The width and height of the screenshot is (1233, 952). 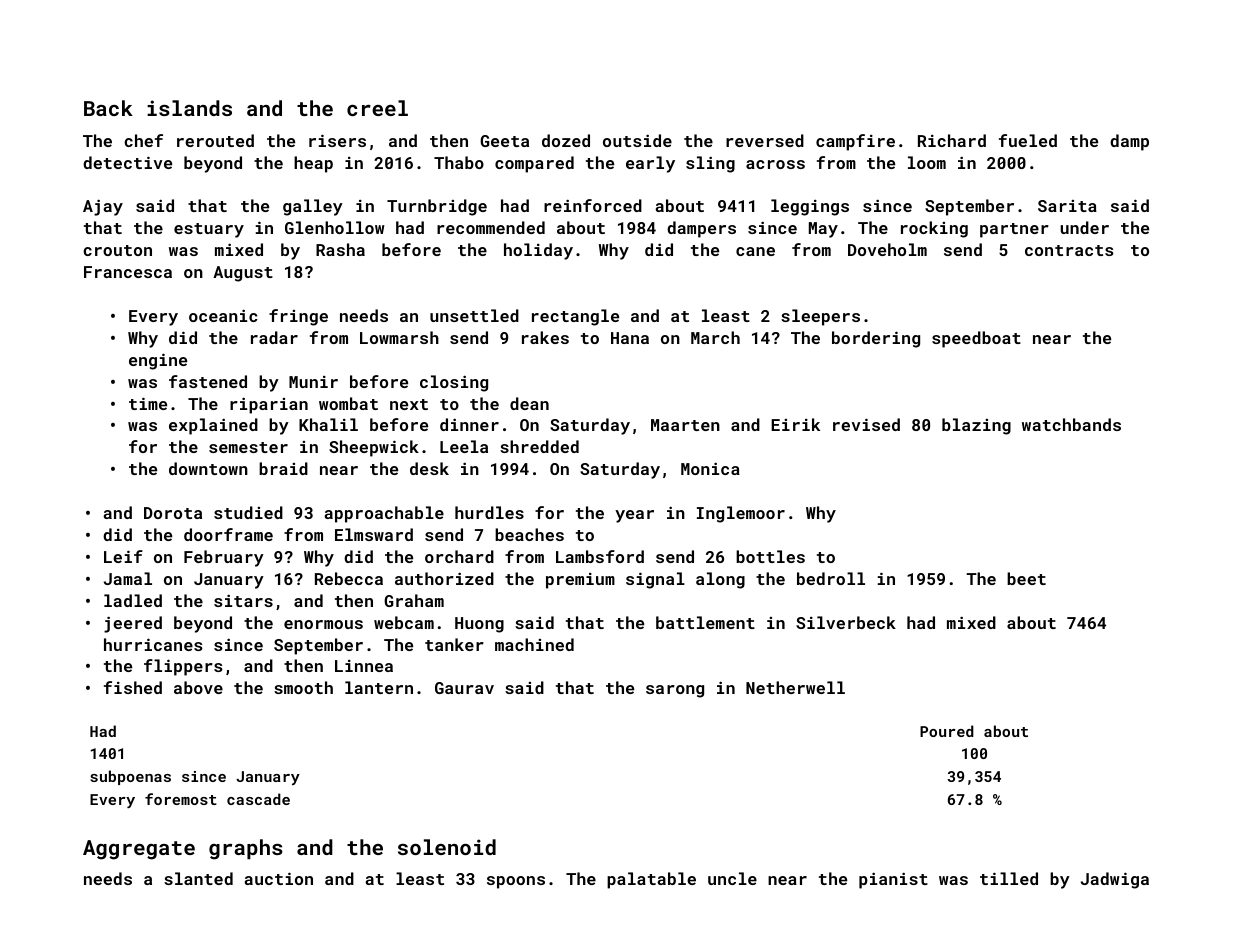 I want to click on hurdles, so click(x=489, y=512).
